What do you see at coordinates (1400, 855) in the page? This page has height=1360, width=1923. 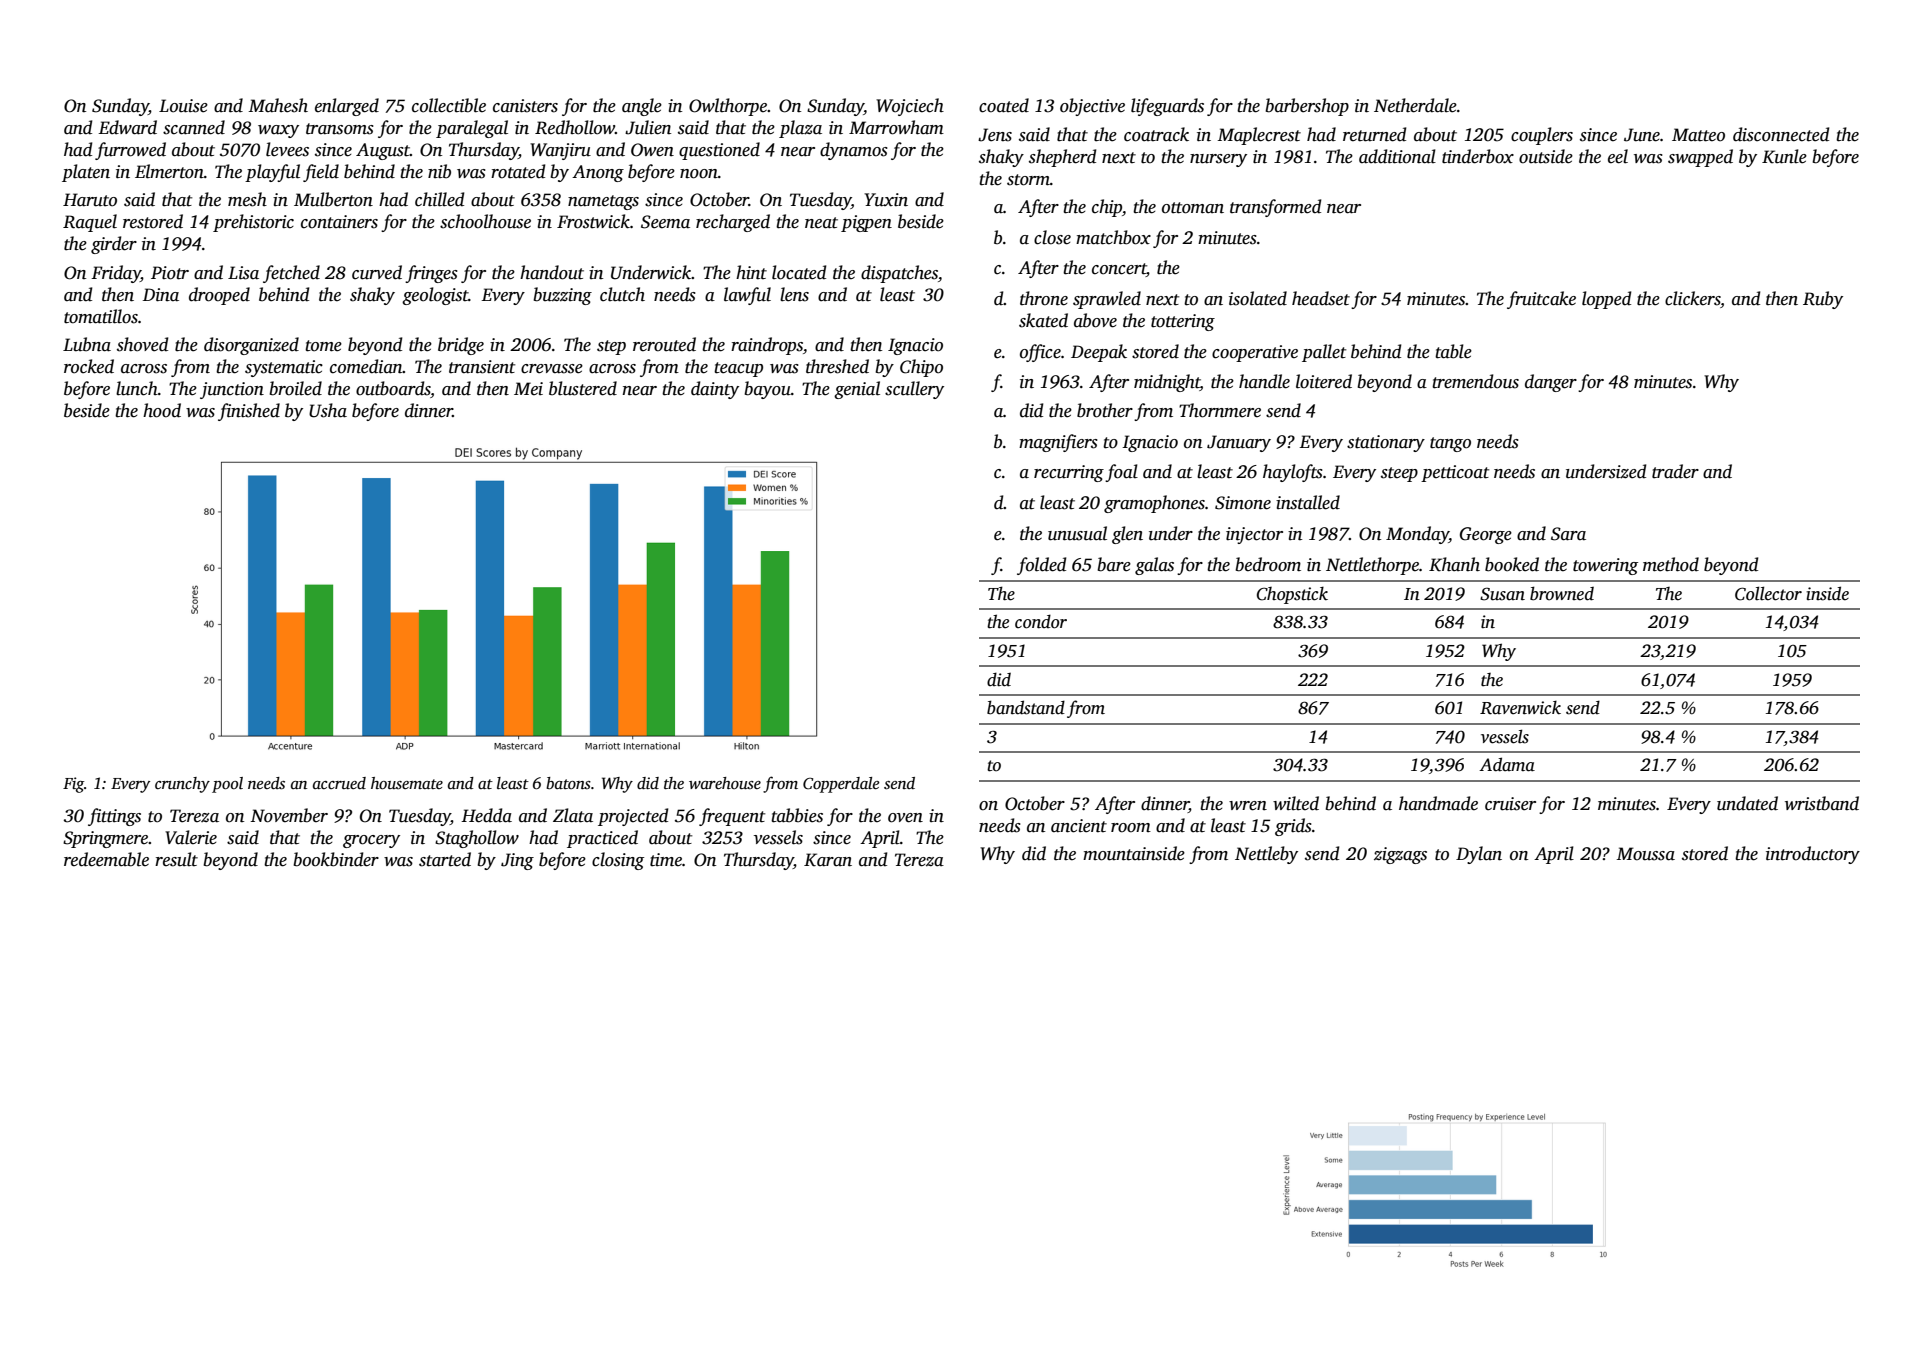 I see `zigzags` at bounding box center [1400, 855].
